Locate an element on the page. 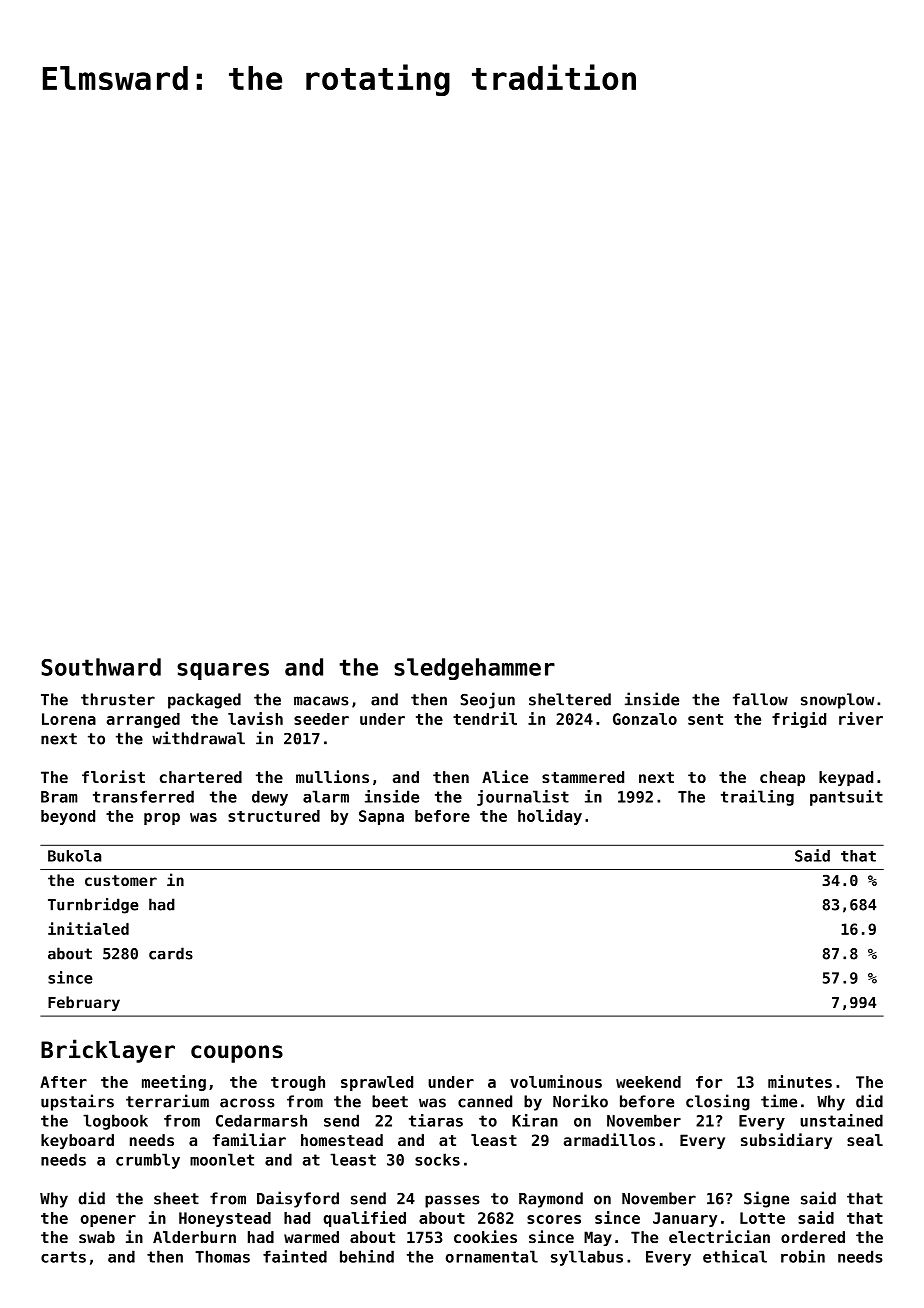  journalist is located at coordinates (523, 798).
